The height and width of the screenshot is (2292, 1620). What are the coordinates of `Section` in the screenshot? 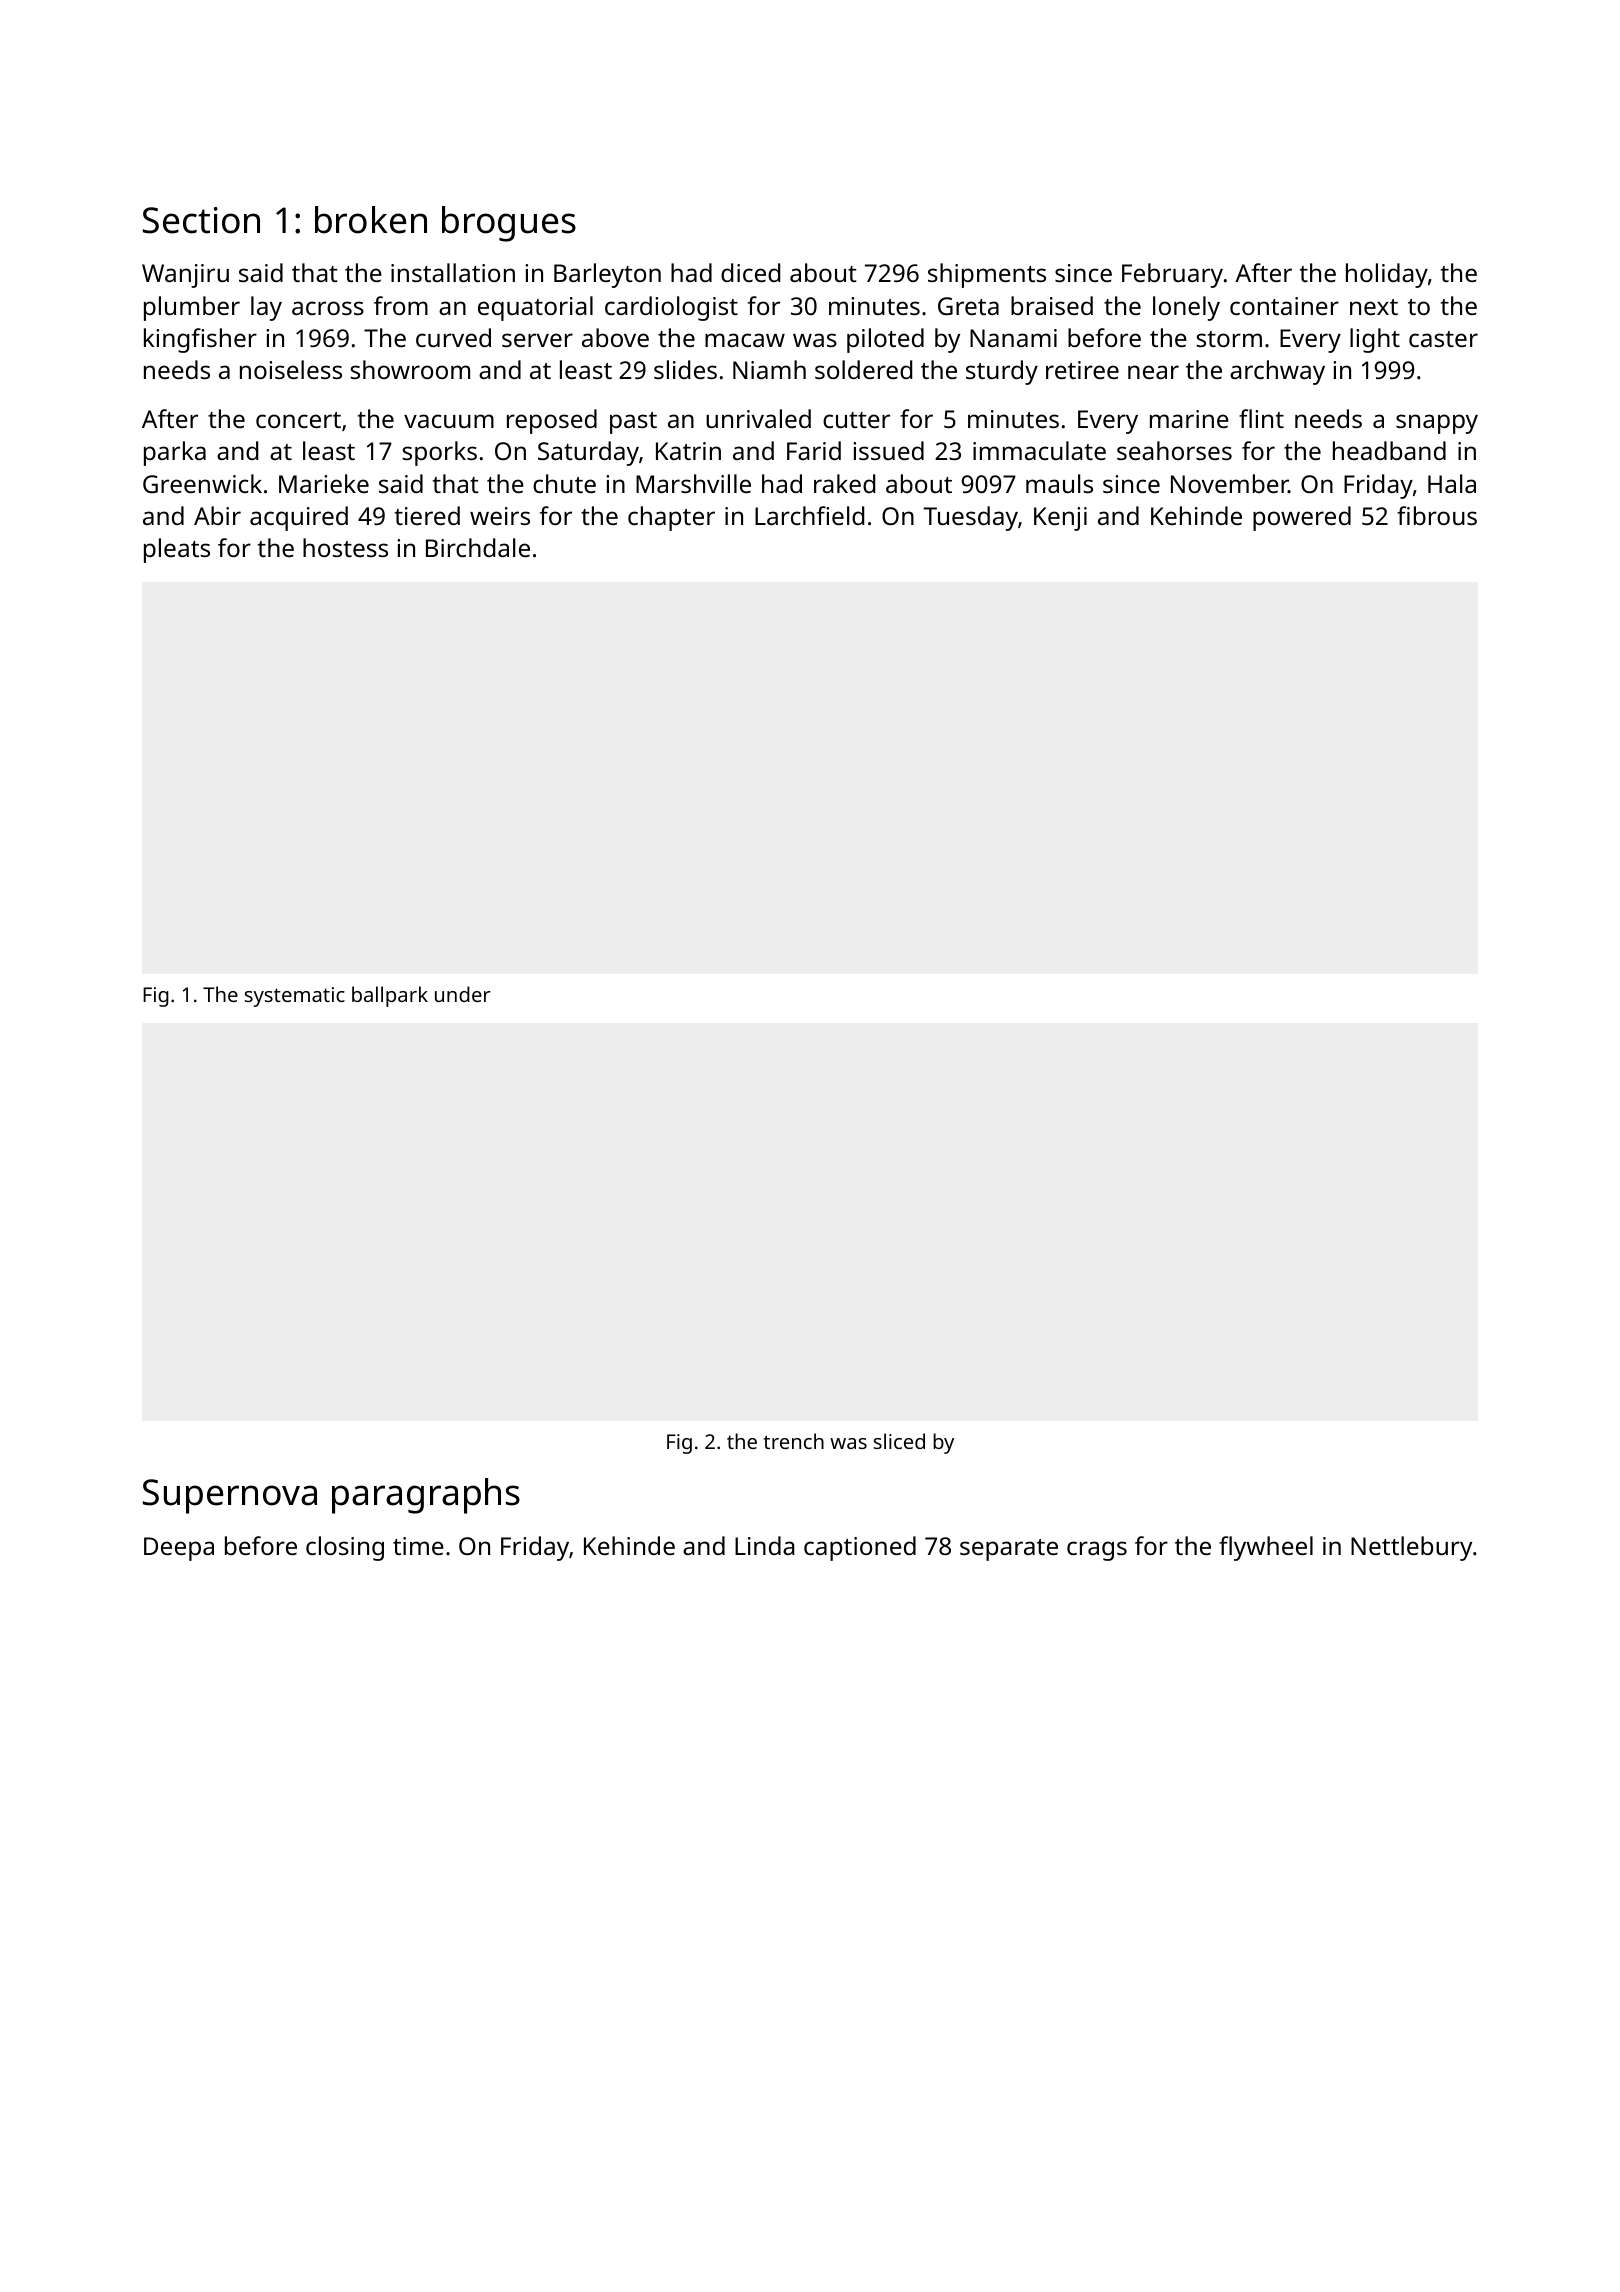 It's located at (201, 220).
